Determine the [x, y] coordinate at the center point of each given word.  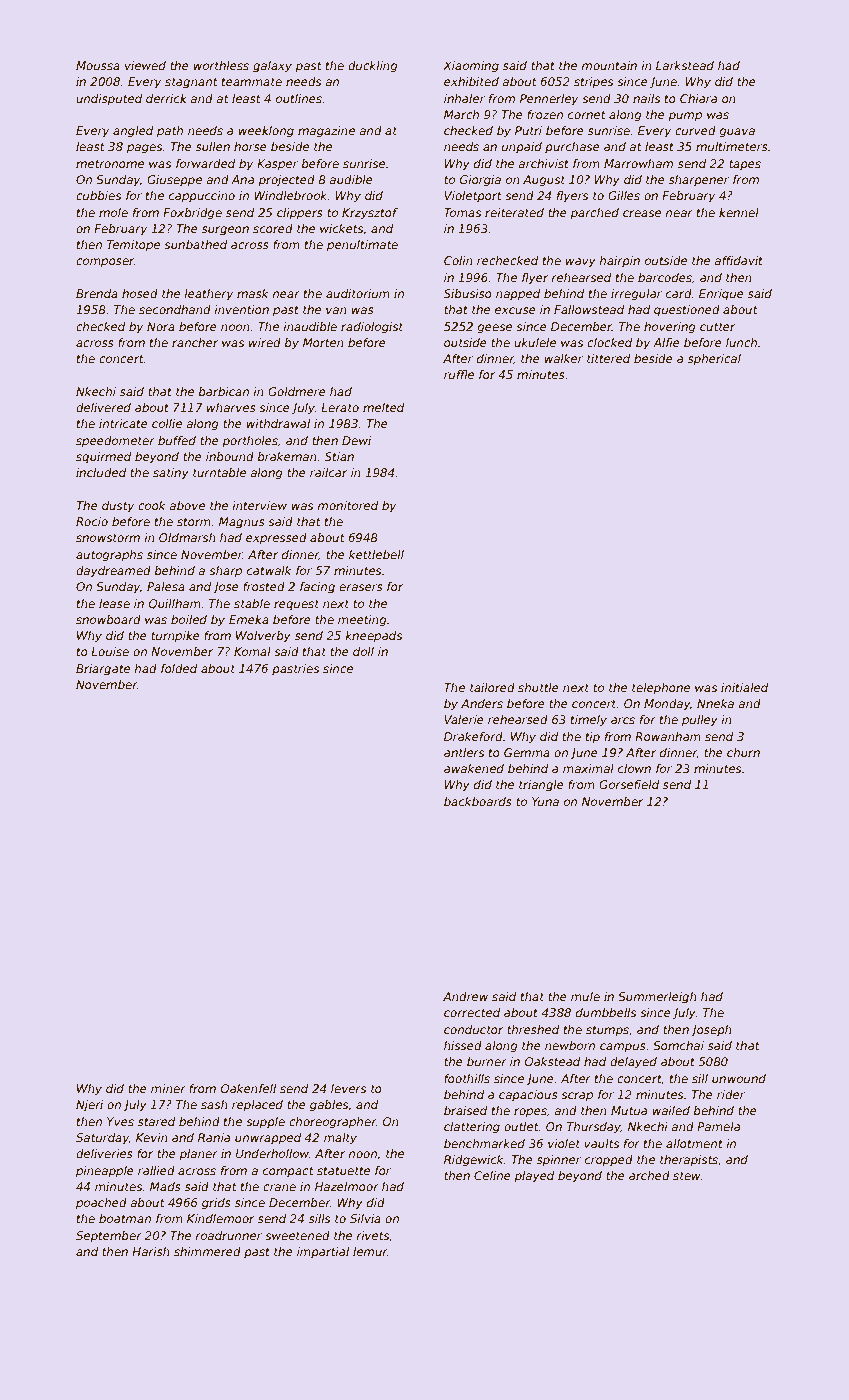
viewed [145, 65]
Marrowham [638, 163]
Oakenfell [248, 1088]
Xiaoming [471, 67]
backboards [478, 801]
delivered [103, 407]
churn [743, 752]
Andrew [465, 996]
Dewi [356, 440]
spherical [714, 360]
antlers [464, 752]
